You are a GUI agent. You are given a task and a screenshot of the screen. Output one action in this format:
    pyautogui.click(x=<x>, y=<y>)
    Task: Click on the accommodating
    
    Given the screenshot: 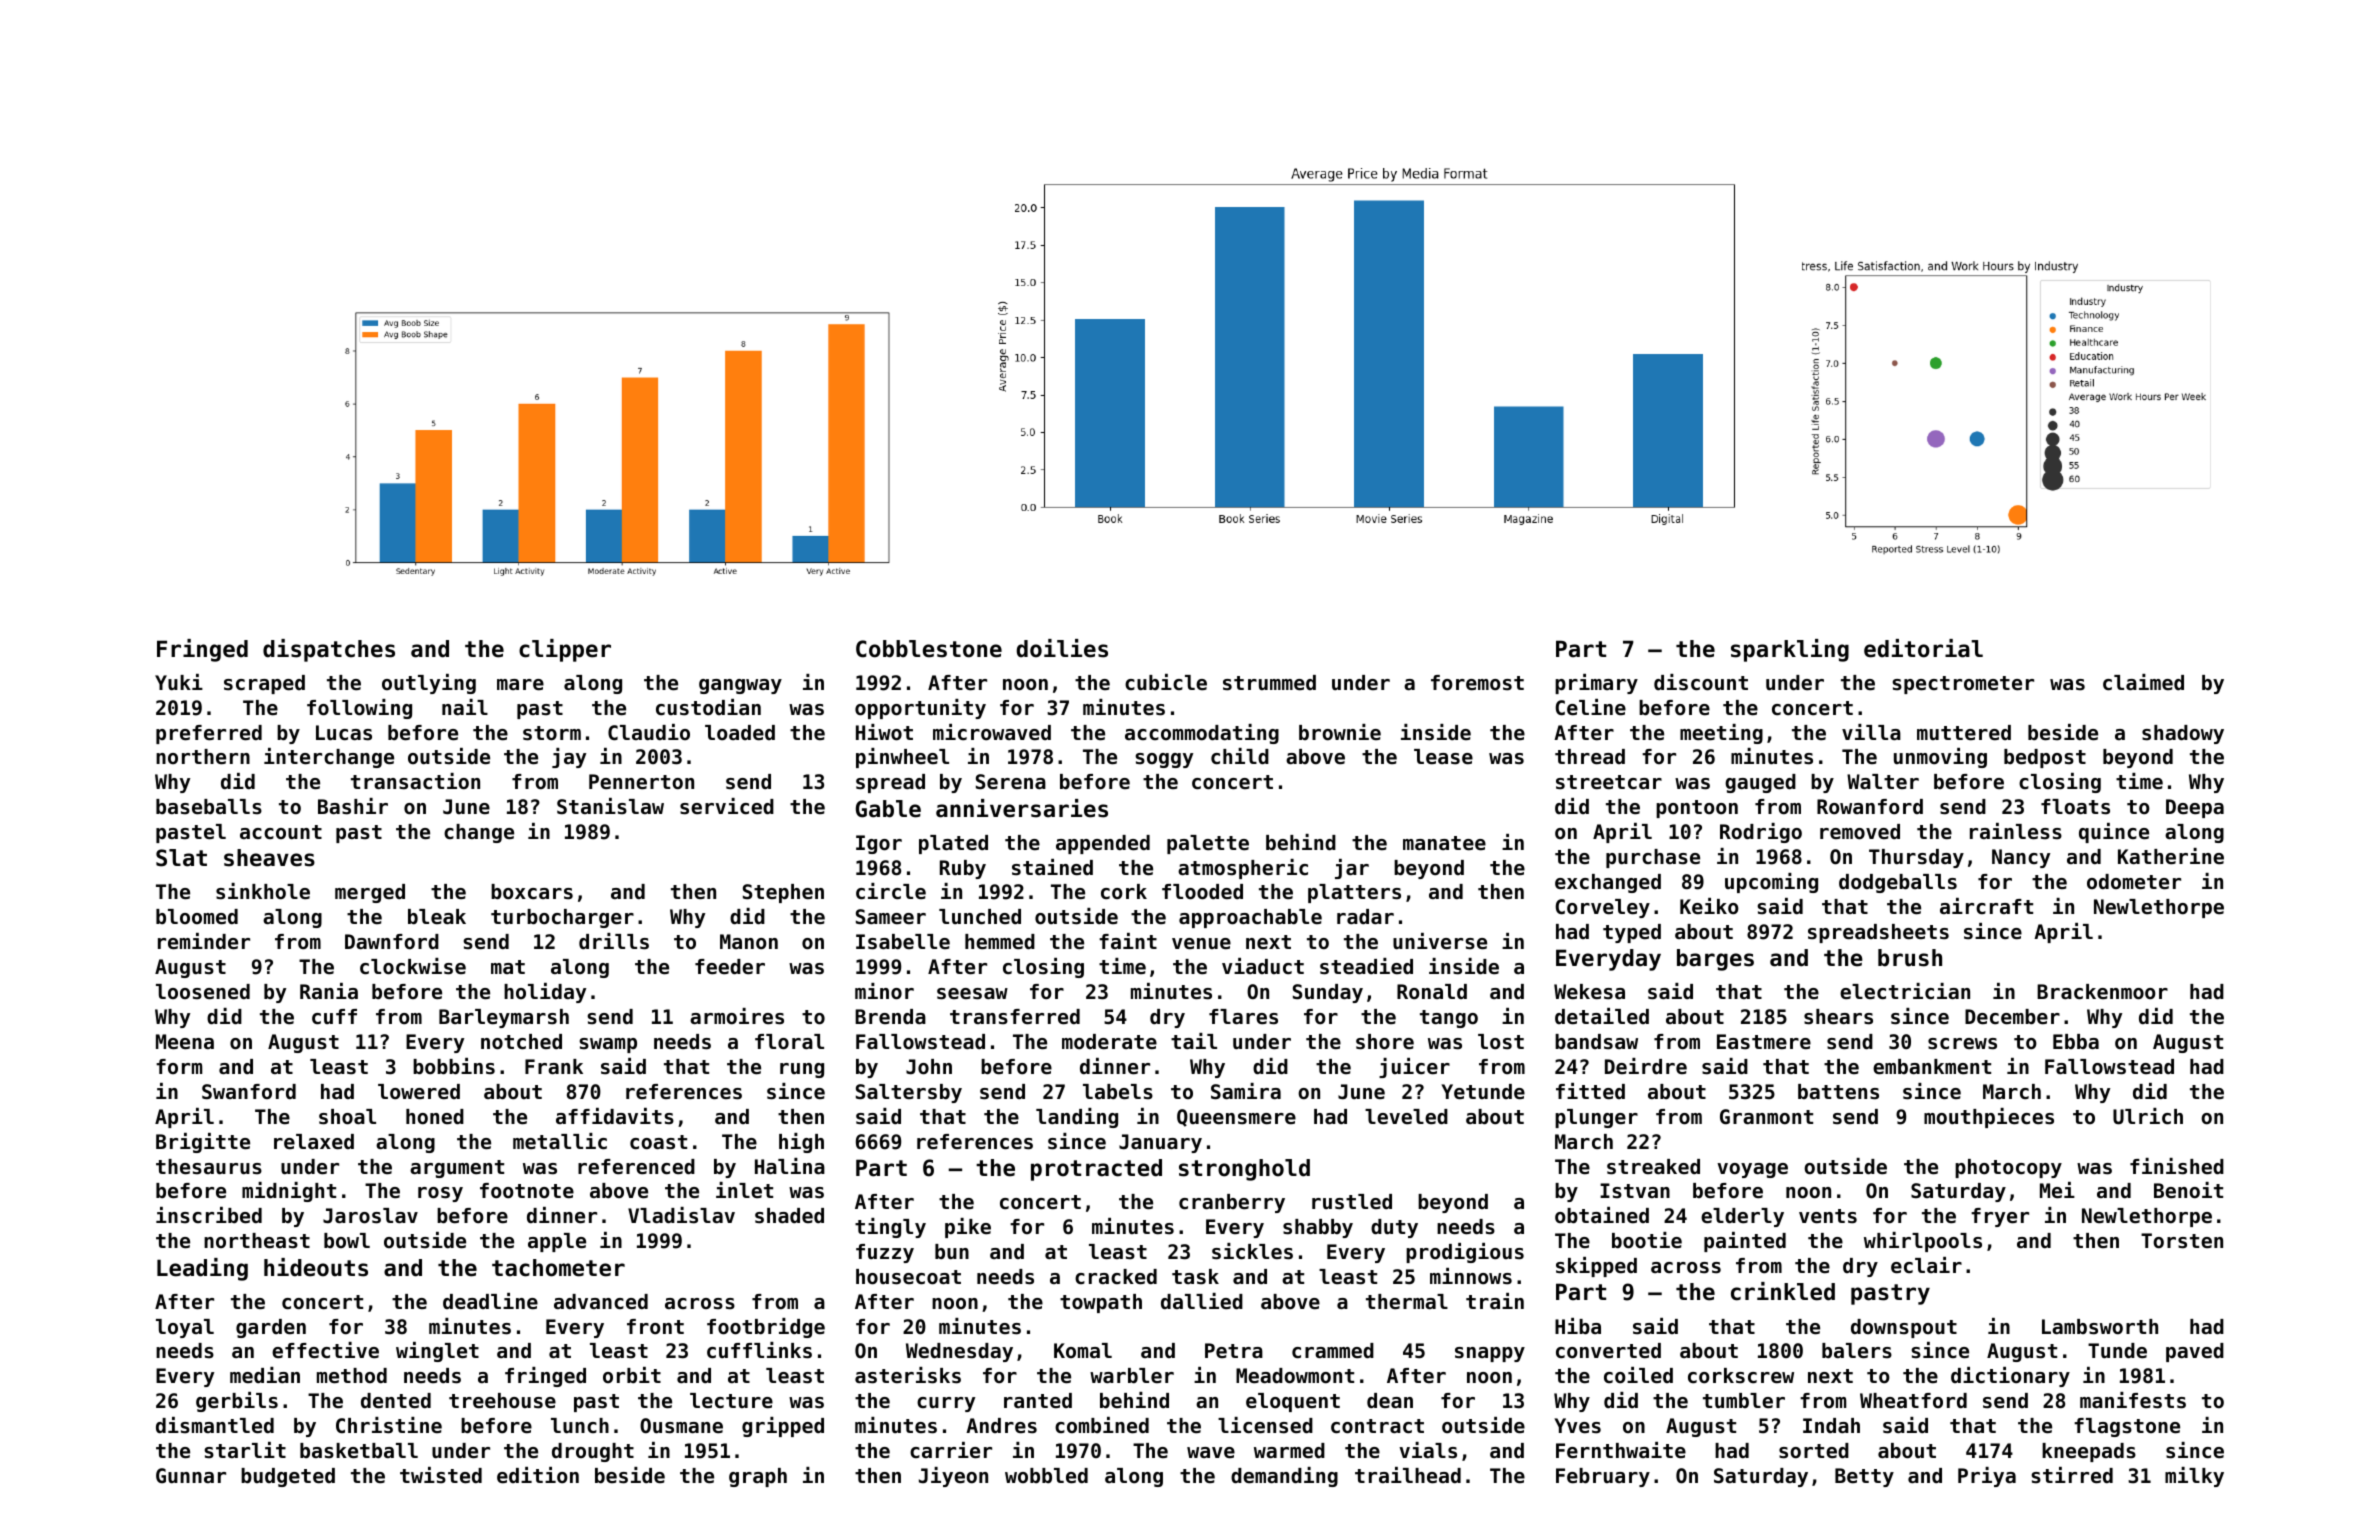 What is the action you would take?
    pyautogui.click(x=1202, y=734)
